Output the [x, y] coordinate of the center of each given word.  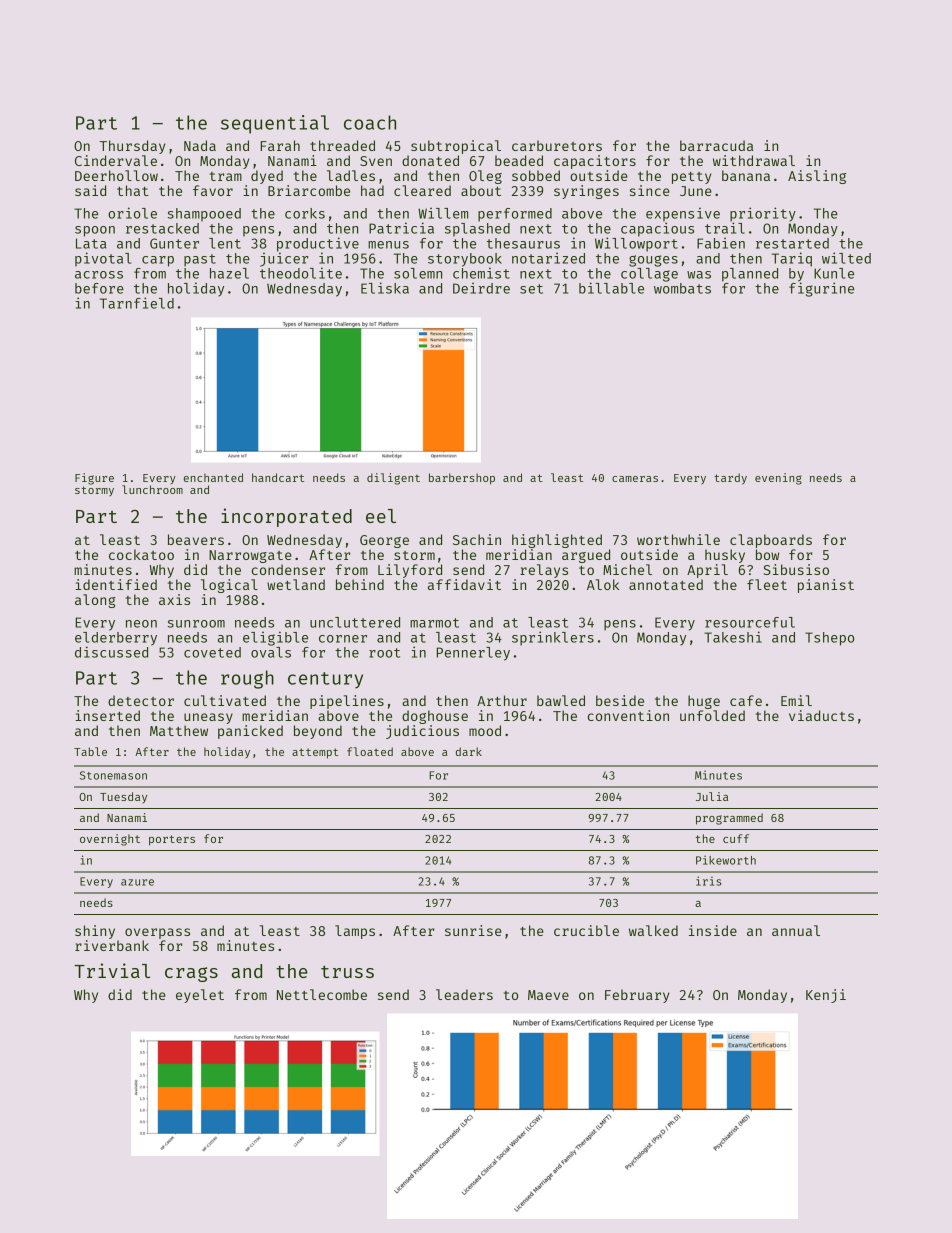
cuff [736, 838]
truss [347, 971]
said [90, 190]
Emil [796, 700]
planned [750, 275]
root [384, 653]
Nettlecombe [322, 994]
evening [778, 479]
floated [370, 751]
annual [796, 930]
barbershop [462, 479]
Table [90, 751]
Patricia [401, 228]
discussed [111, 652]
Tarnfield [137, 303]
